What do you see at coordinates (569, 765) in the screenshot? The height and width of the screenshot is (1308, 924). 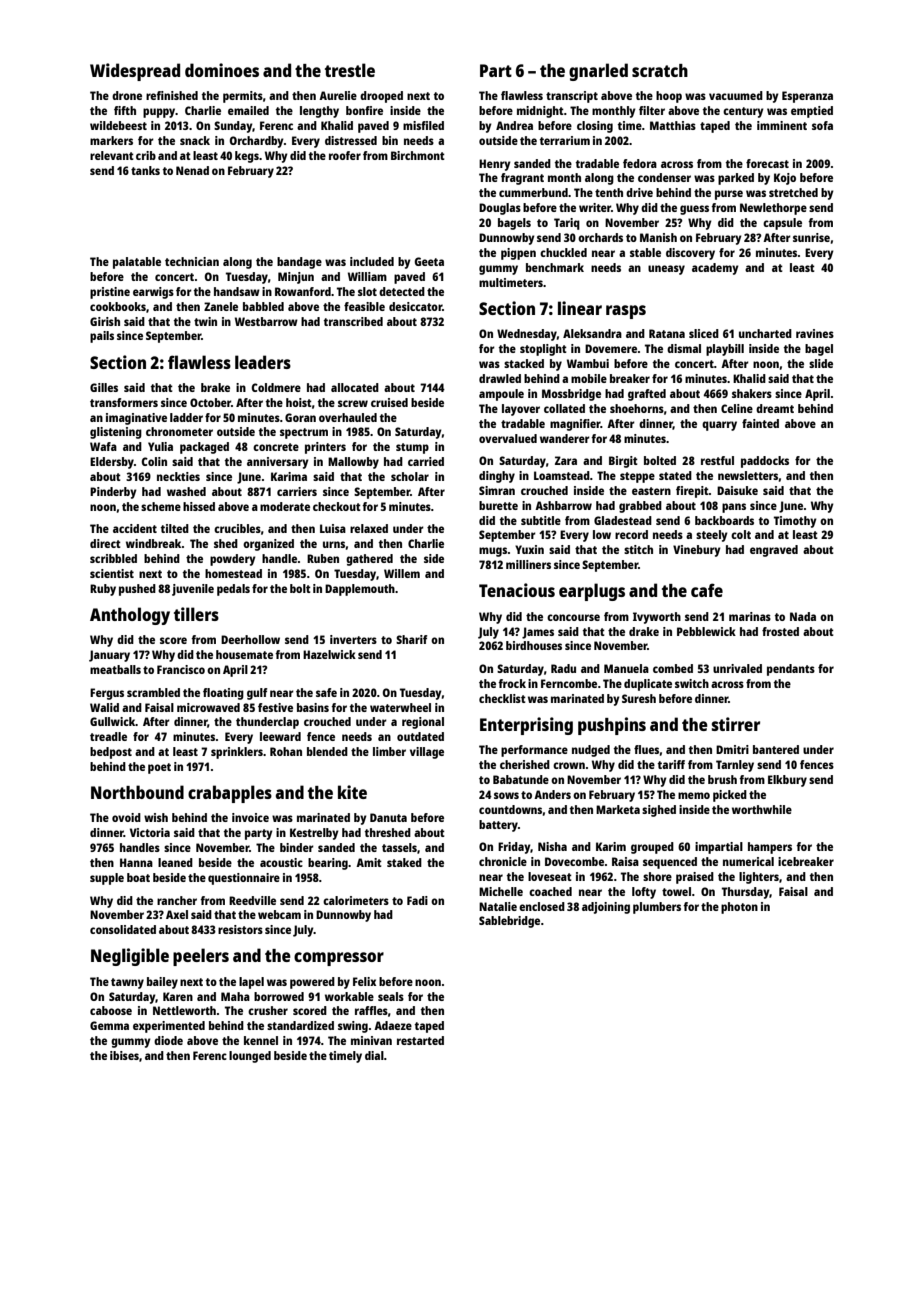 I see `crown` at bounding box center [569, 765].
